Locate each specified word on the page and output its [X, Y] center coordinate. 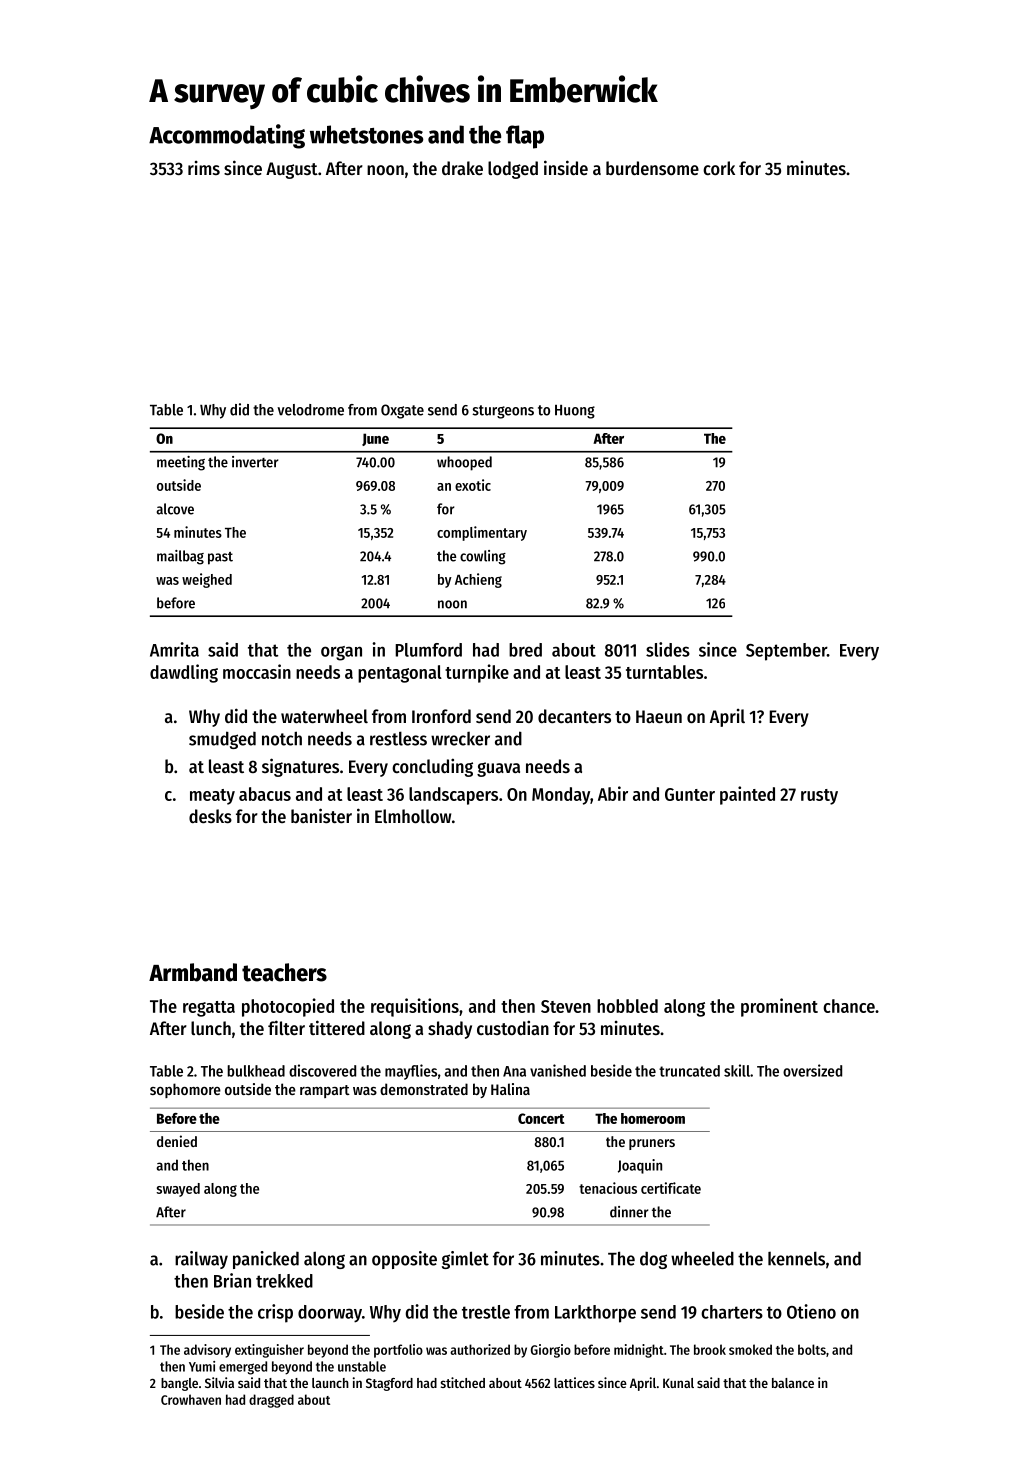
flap [525, 137]
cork [719, 168]
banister [321, 815]
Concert [541, 1118]
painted [747, 795]
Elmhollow [413, 816]
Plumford [428, 650]
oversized [812, 1070]
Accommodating [227, 136]
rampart [325, 1091]
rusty [819, 797]
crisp [275, 1313]
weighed [207, 580]
